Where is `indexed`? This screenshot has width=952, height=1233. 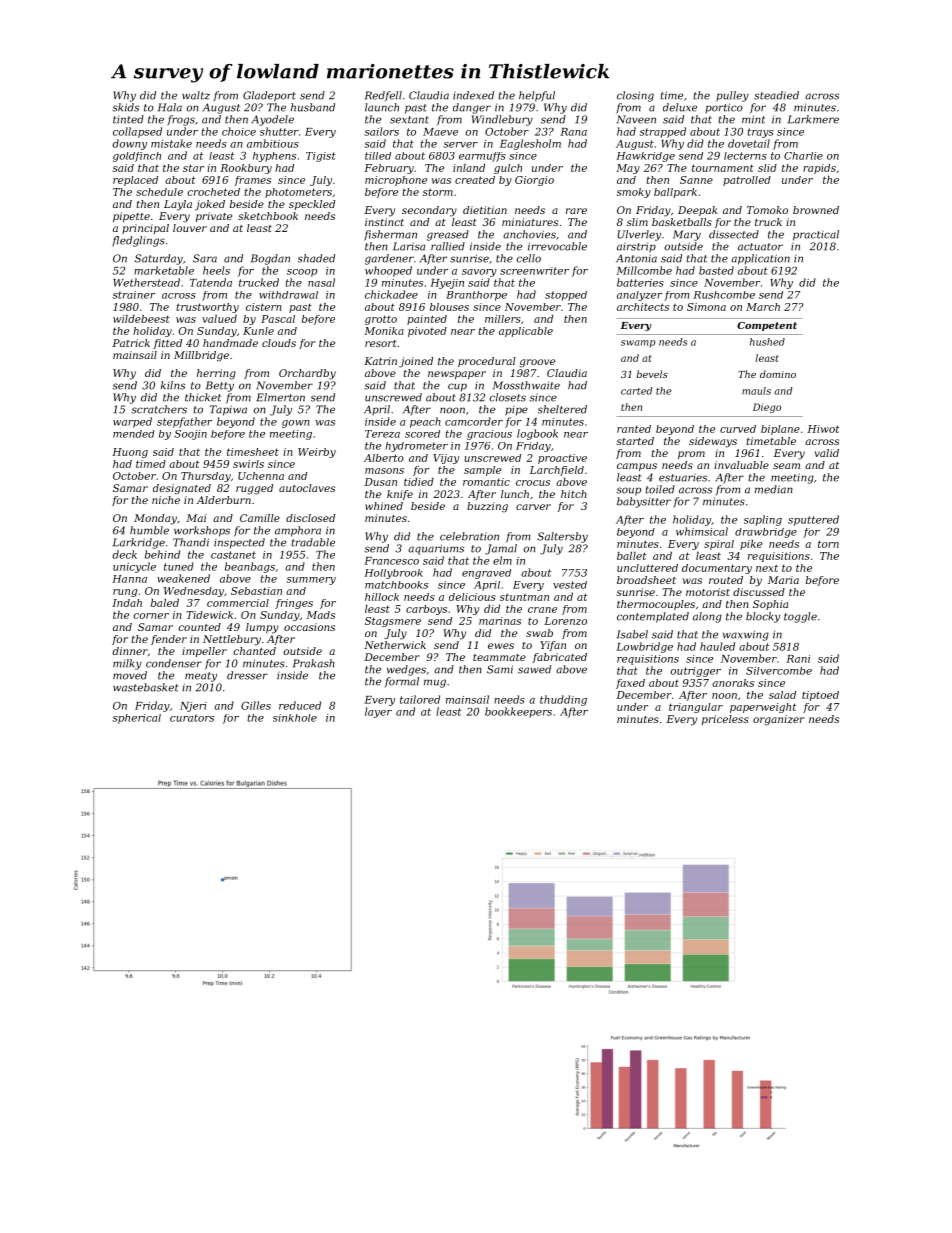 indexed is located at coordinates (473, 95).
